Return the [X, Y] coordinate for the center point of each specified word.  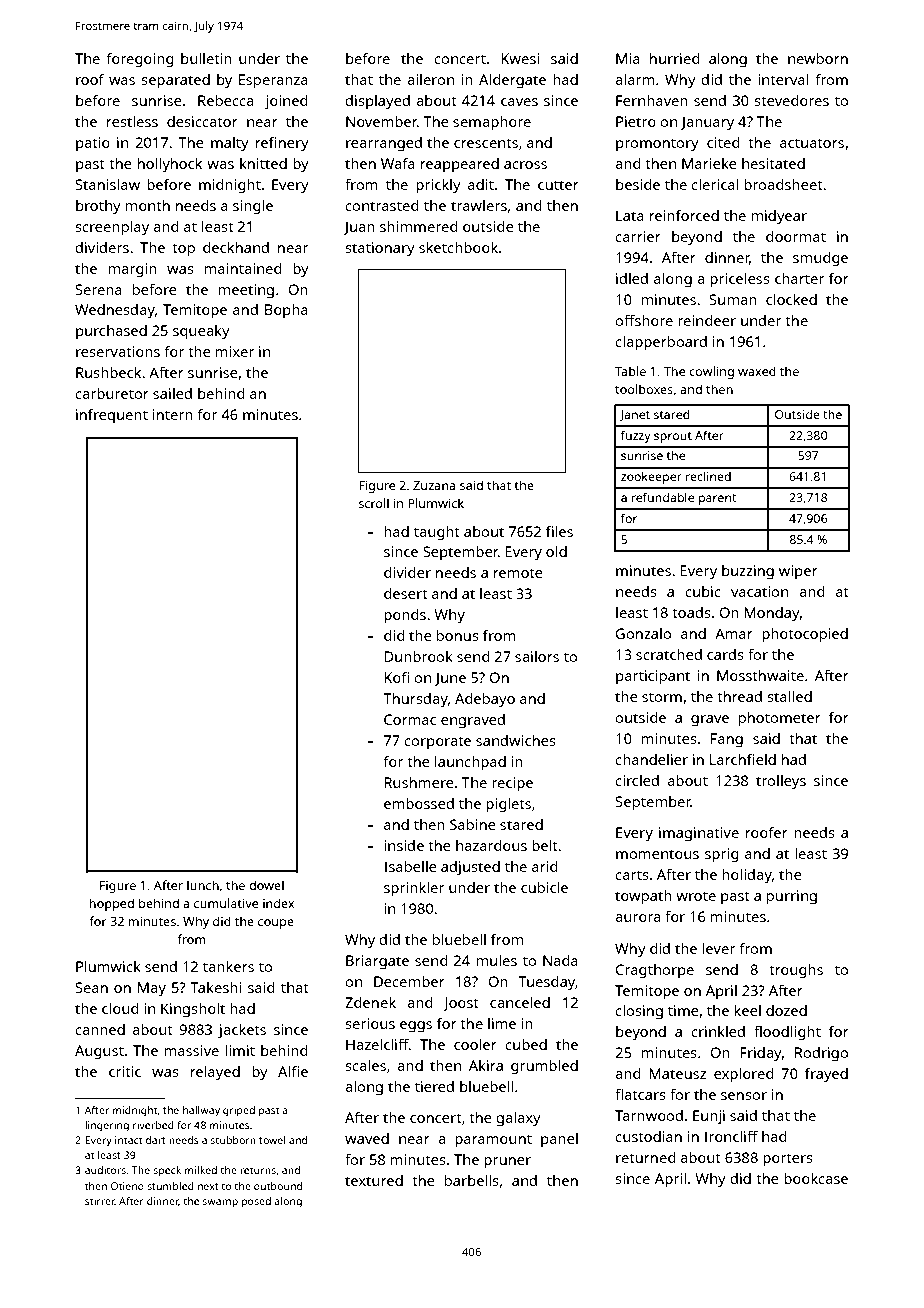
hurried [674, 58]
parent [717, 499]
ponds [405, 616]
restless [132, 121]
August [99, 1052]
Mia [628, 58]
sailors [537, 656]
